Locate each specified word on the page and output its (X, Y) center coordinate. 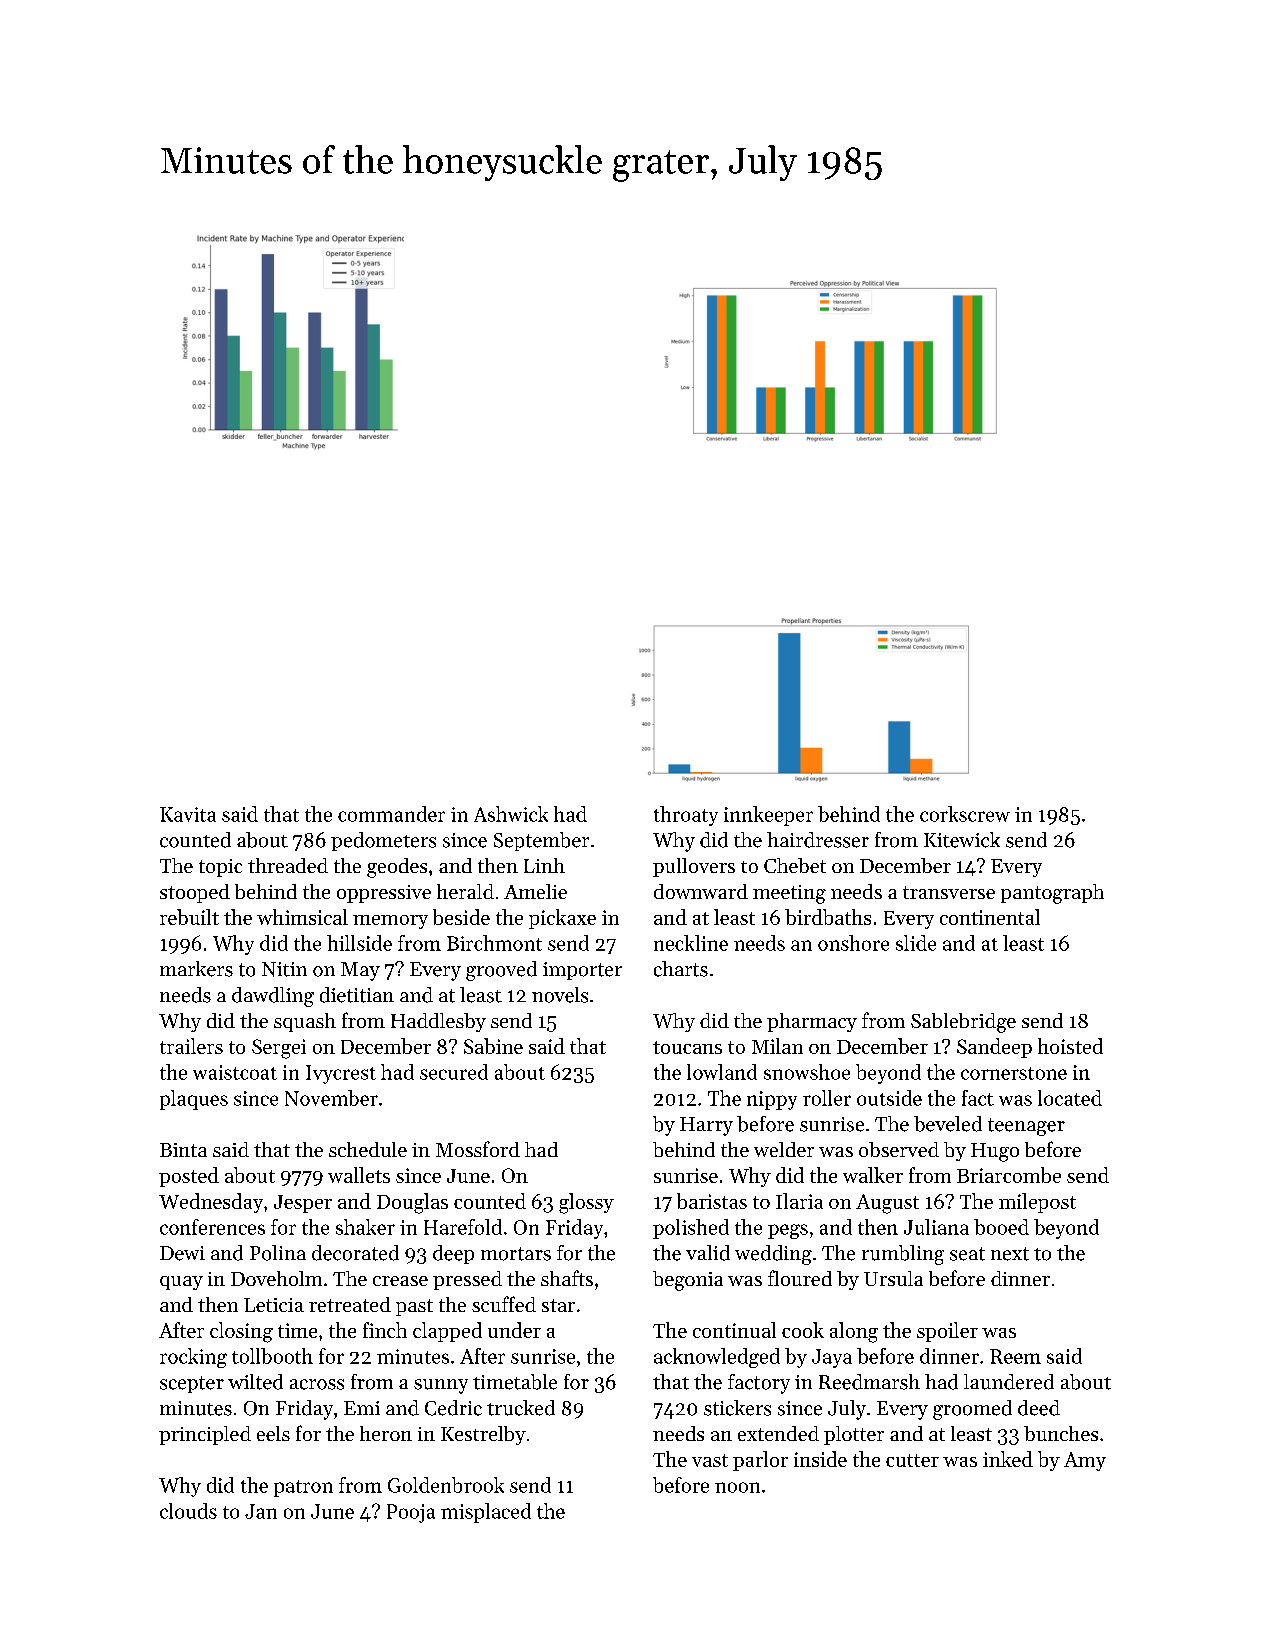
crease (400, 1281)
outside (889, 1098)
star (558, 1305)
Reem (1015, 1356)
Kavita (188, 814)
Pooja (411, 1513)
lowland (722, 1072)
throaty (686, 816)
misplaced (486, 1513)
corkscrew (965, 814)
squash (305, 1022)
